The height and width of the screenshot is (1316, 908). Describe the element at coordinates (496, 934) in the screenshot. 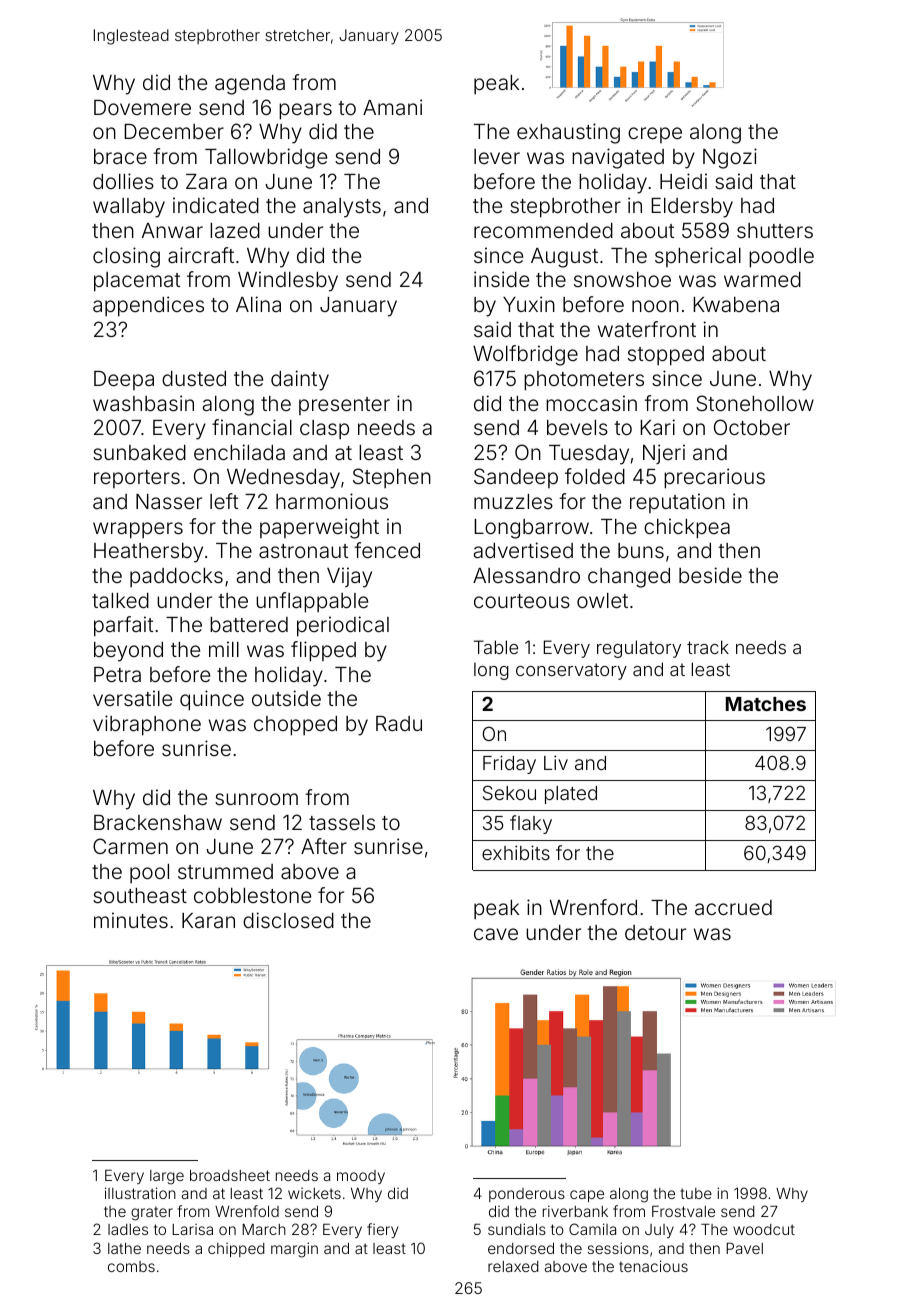

I see `cave` at that location.
